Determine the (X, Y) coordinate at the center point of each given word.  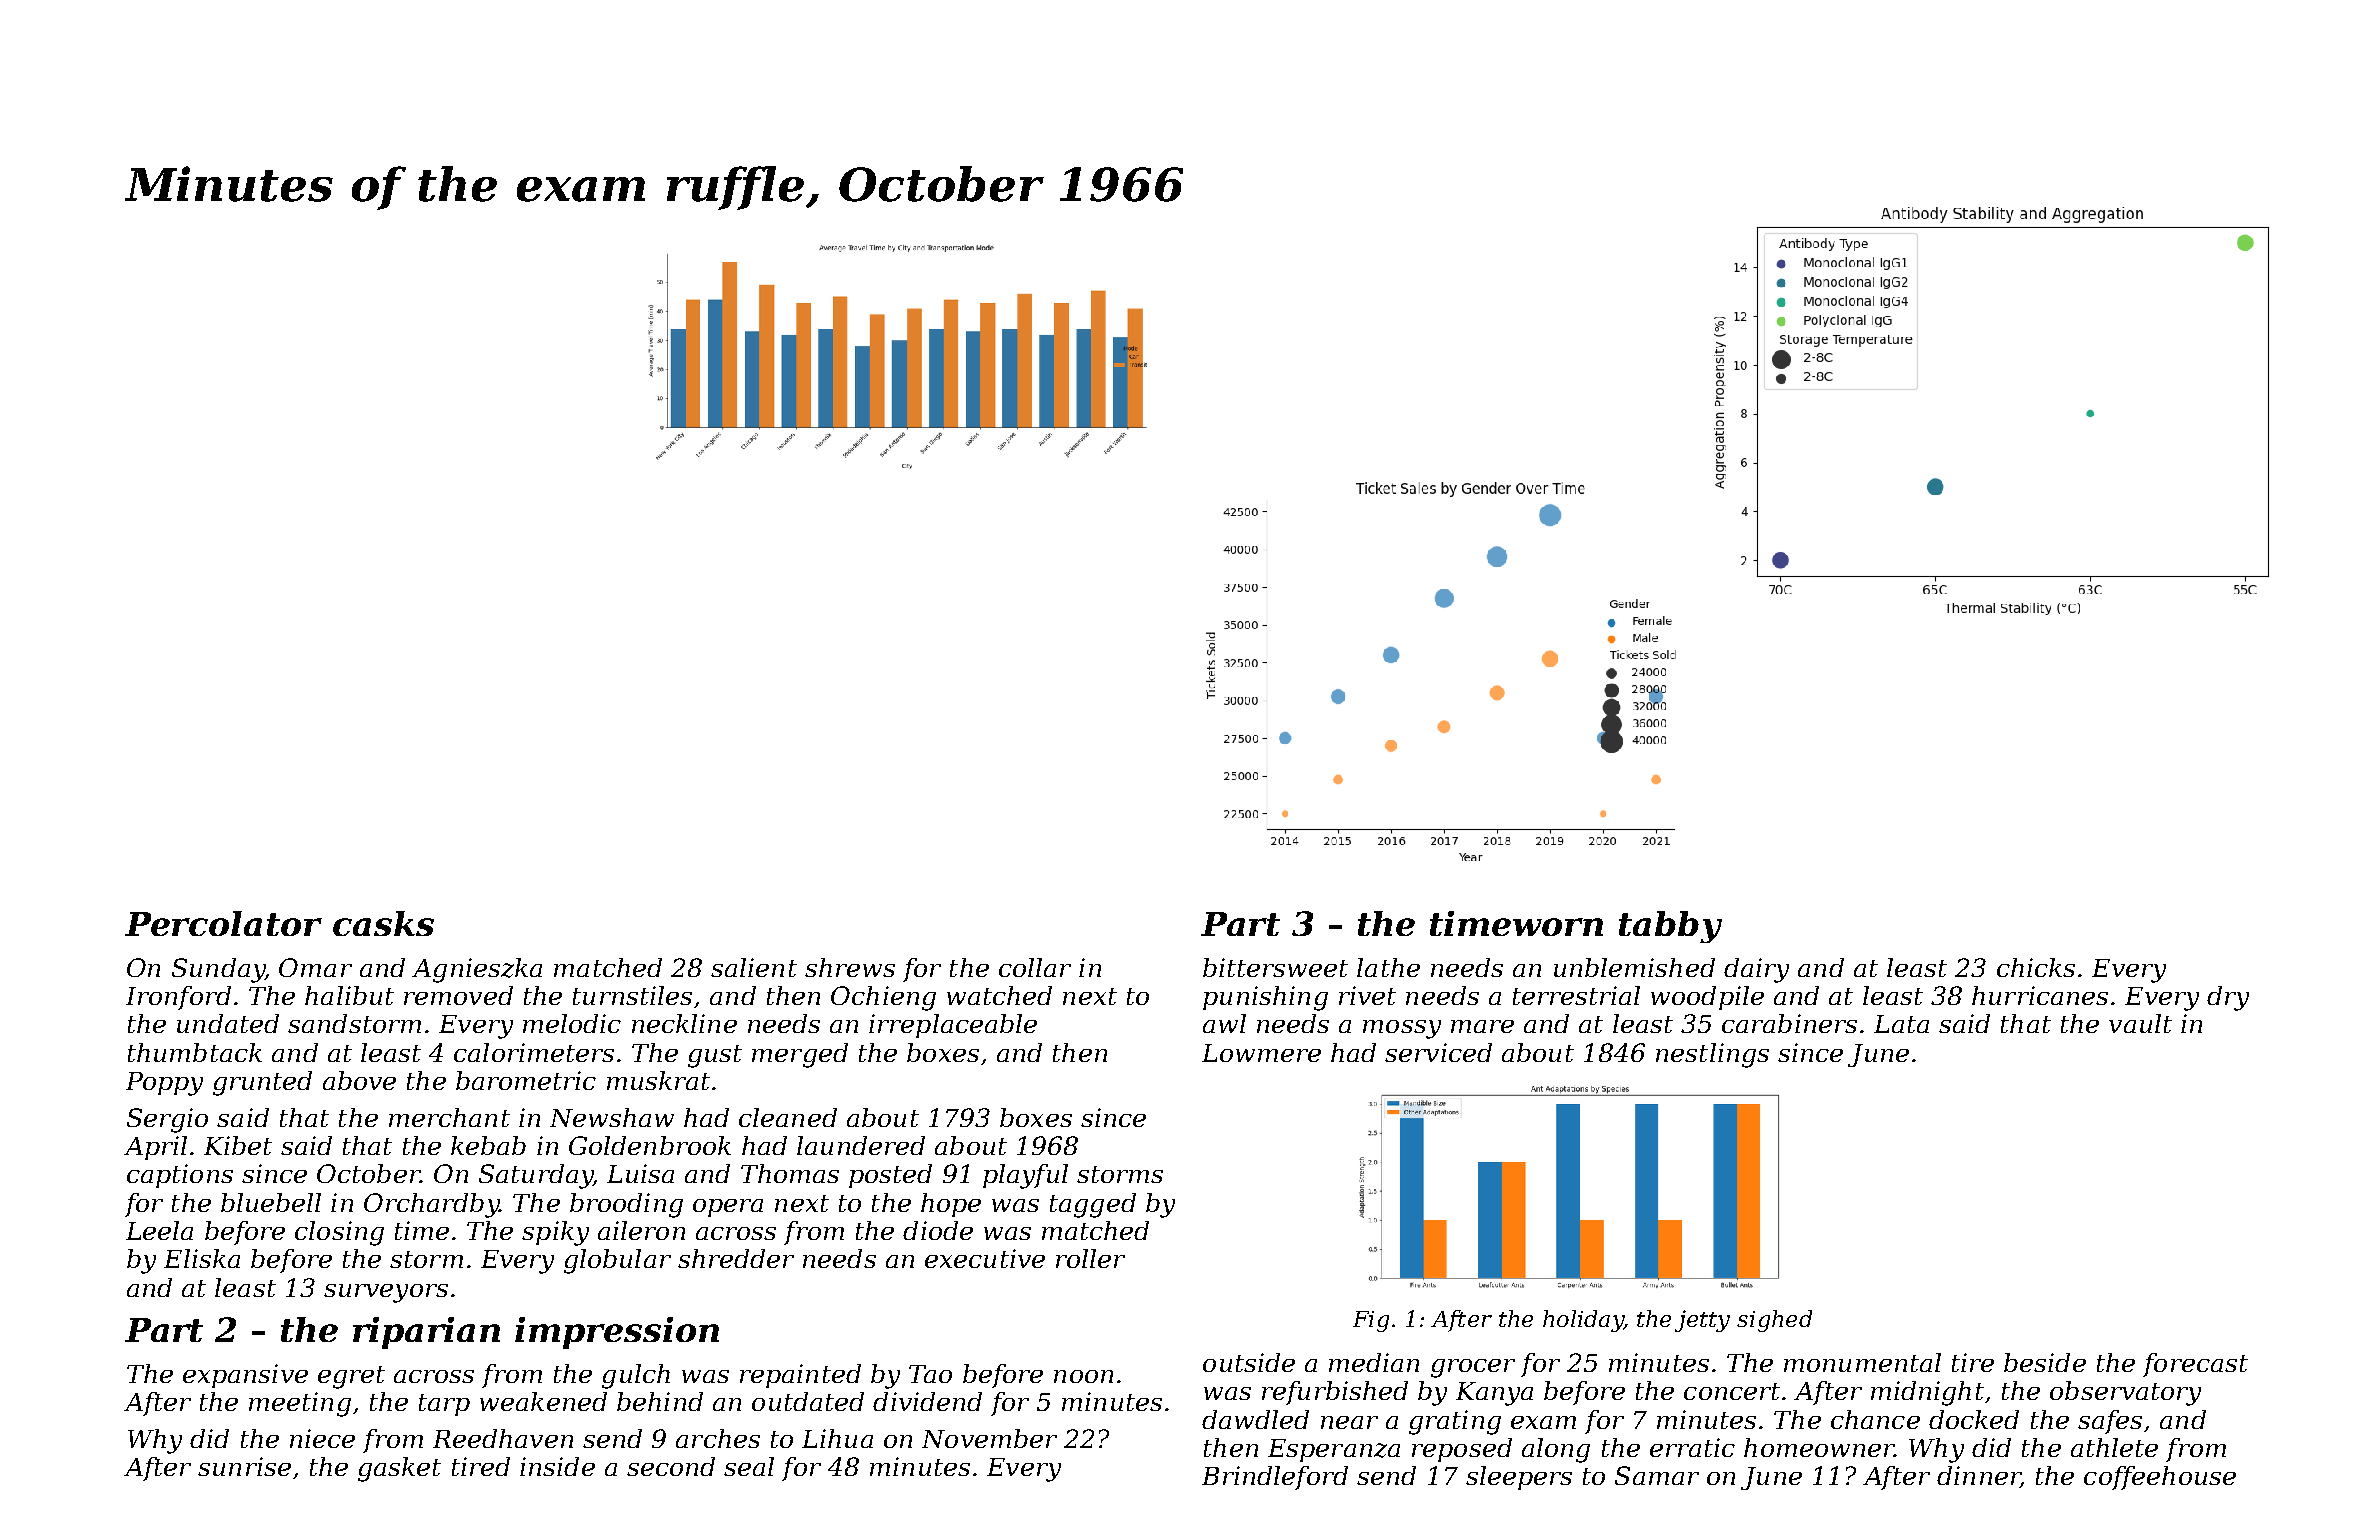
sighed (1774, 1321)
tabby (1670, 927)
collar (1035, 967)
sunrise (244, 1466)
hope (951, 1205)
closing (339, 1233)
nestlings (1712, 1055)
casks (383, 923)
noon (1083, 1376)
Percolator (223, 923)
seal (749, 1466)
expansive (245, 1376)
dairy (1756, 970)
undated (228, 1023)
